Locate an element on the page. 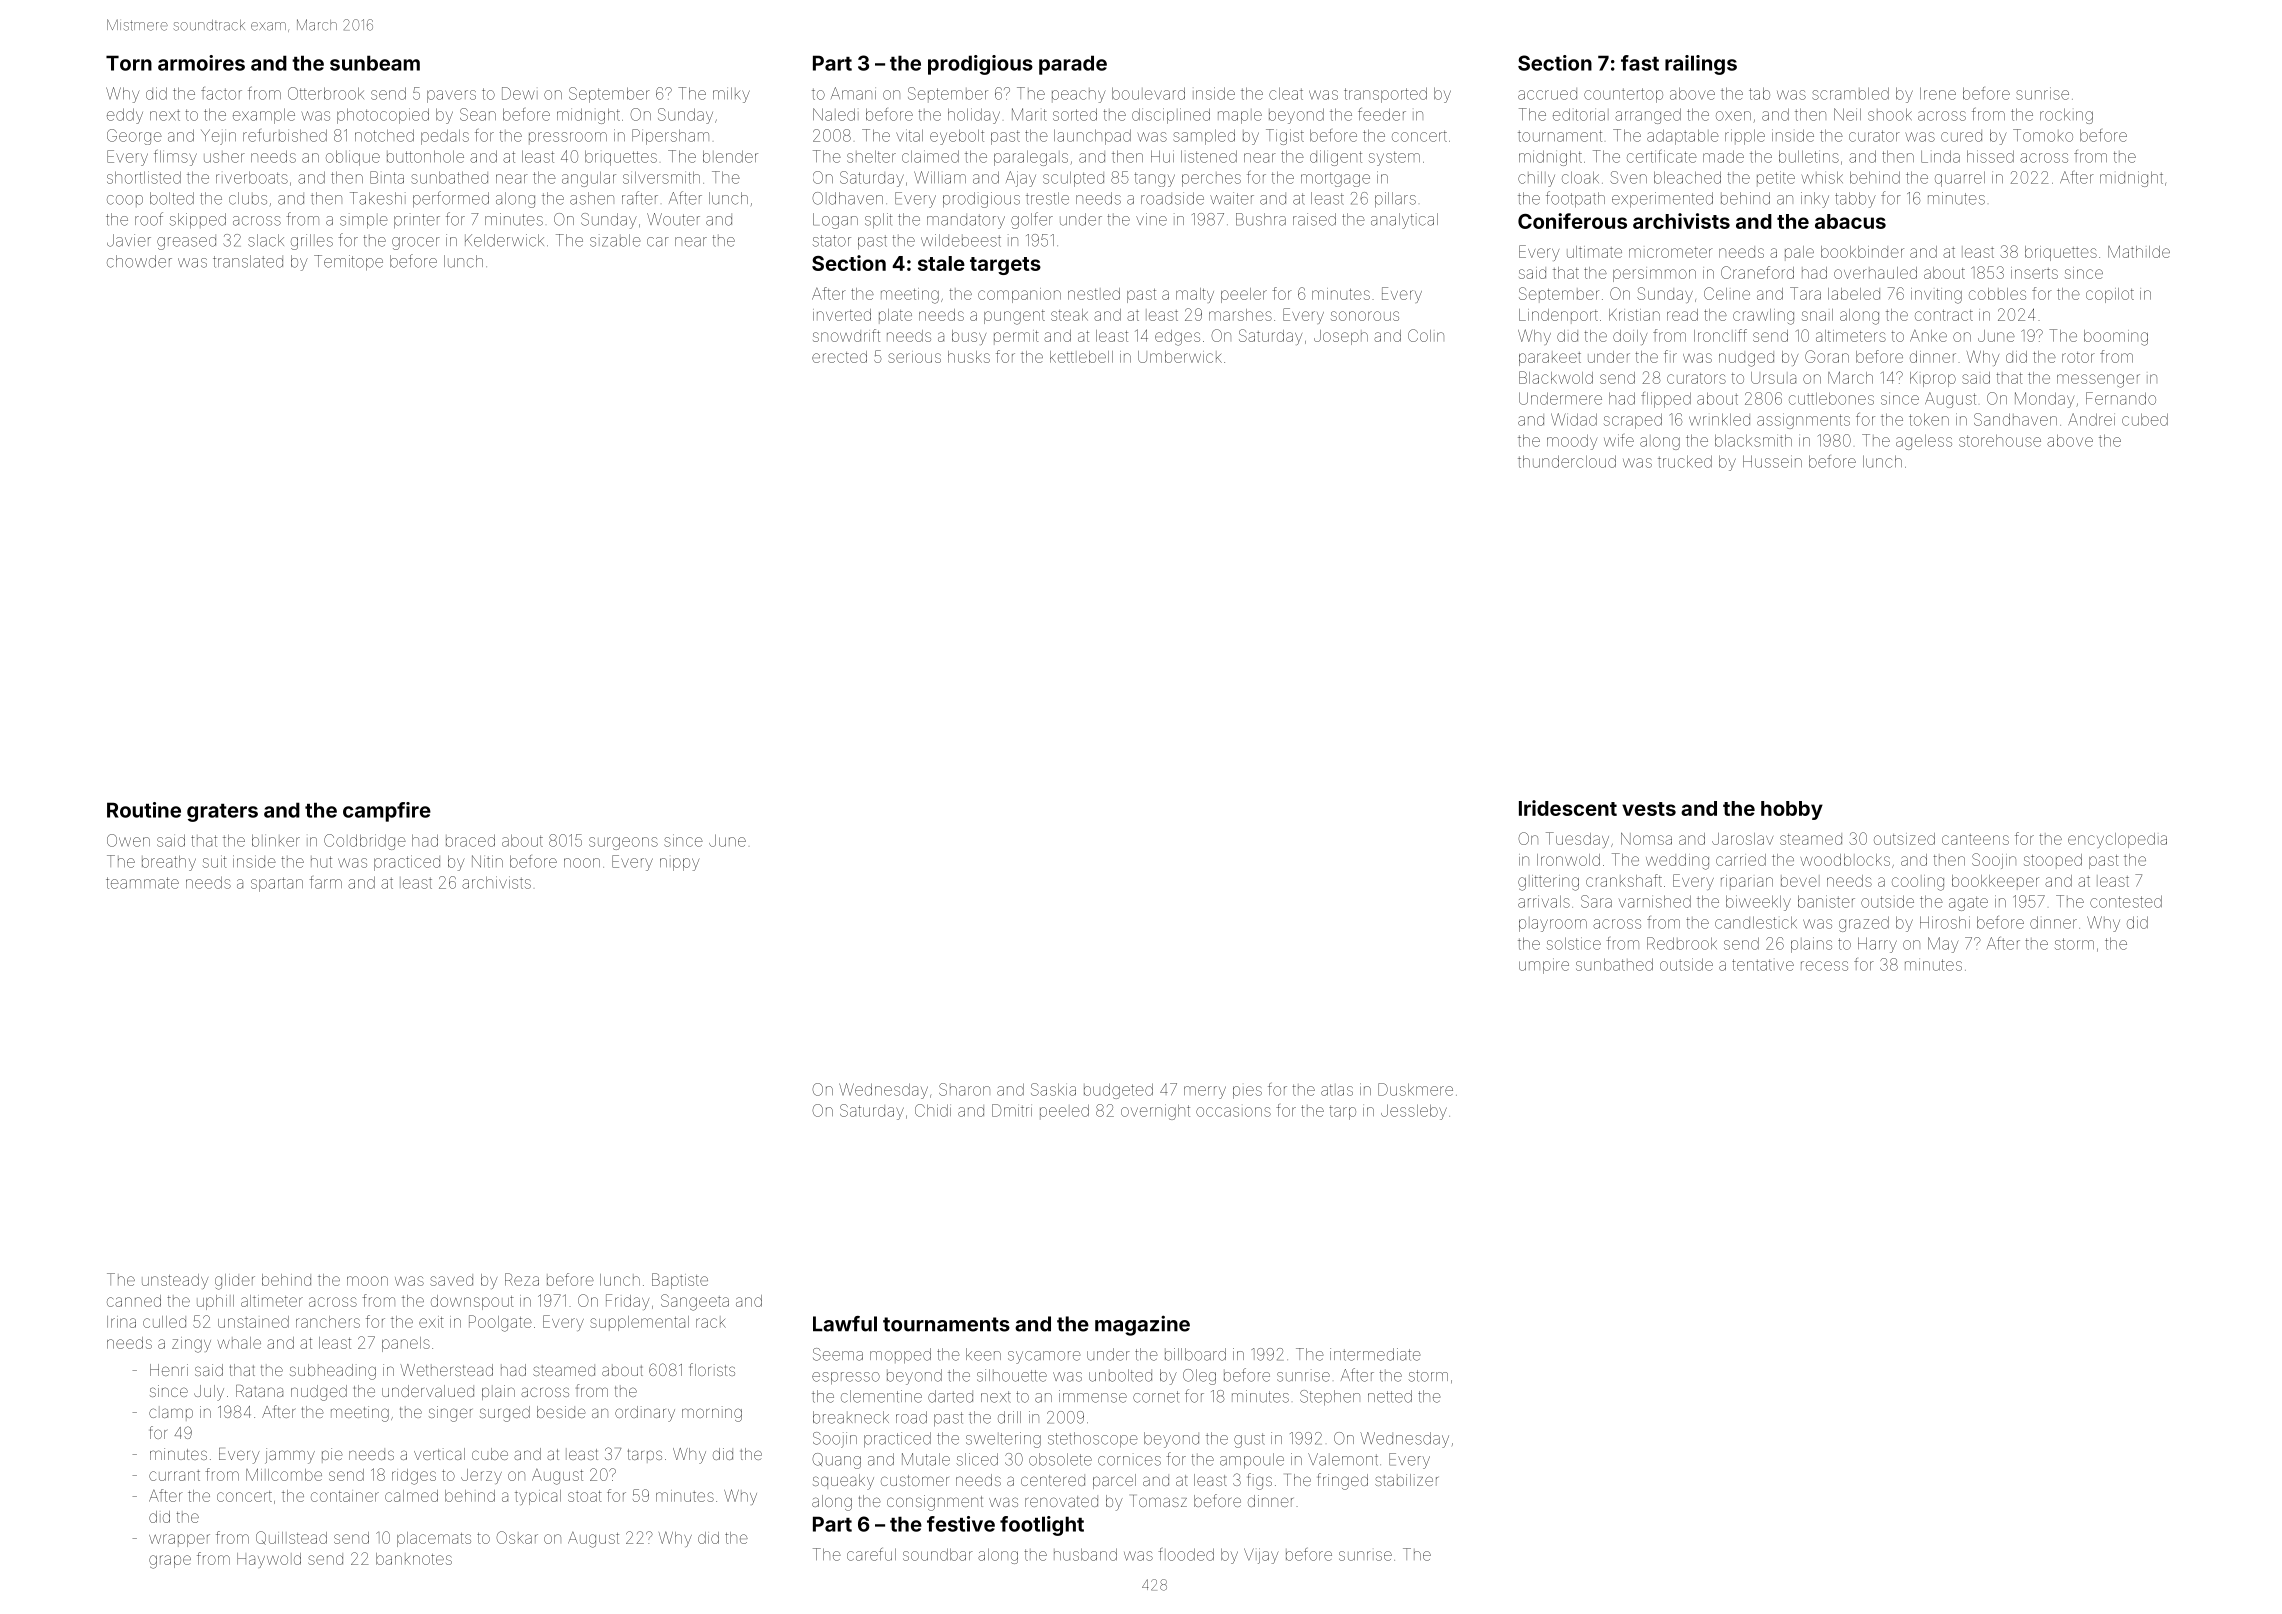 The width and height of the page is (2282, 1614). Irene is located at coordinates (1938, 93).
